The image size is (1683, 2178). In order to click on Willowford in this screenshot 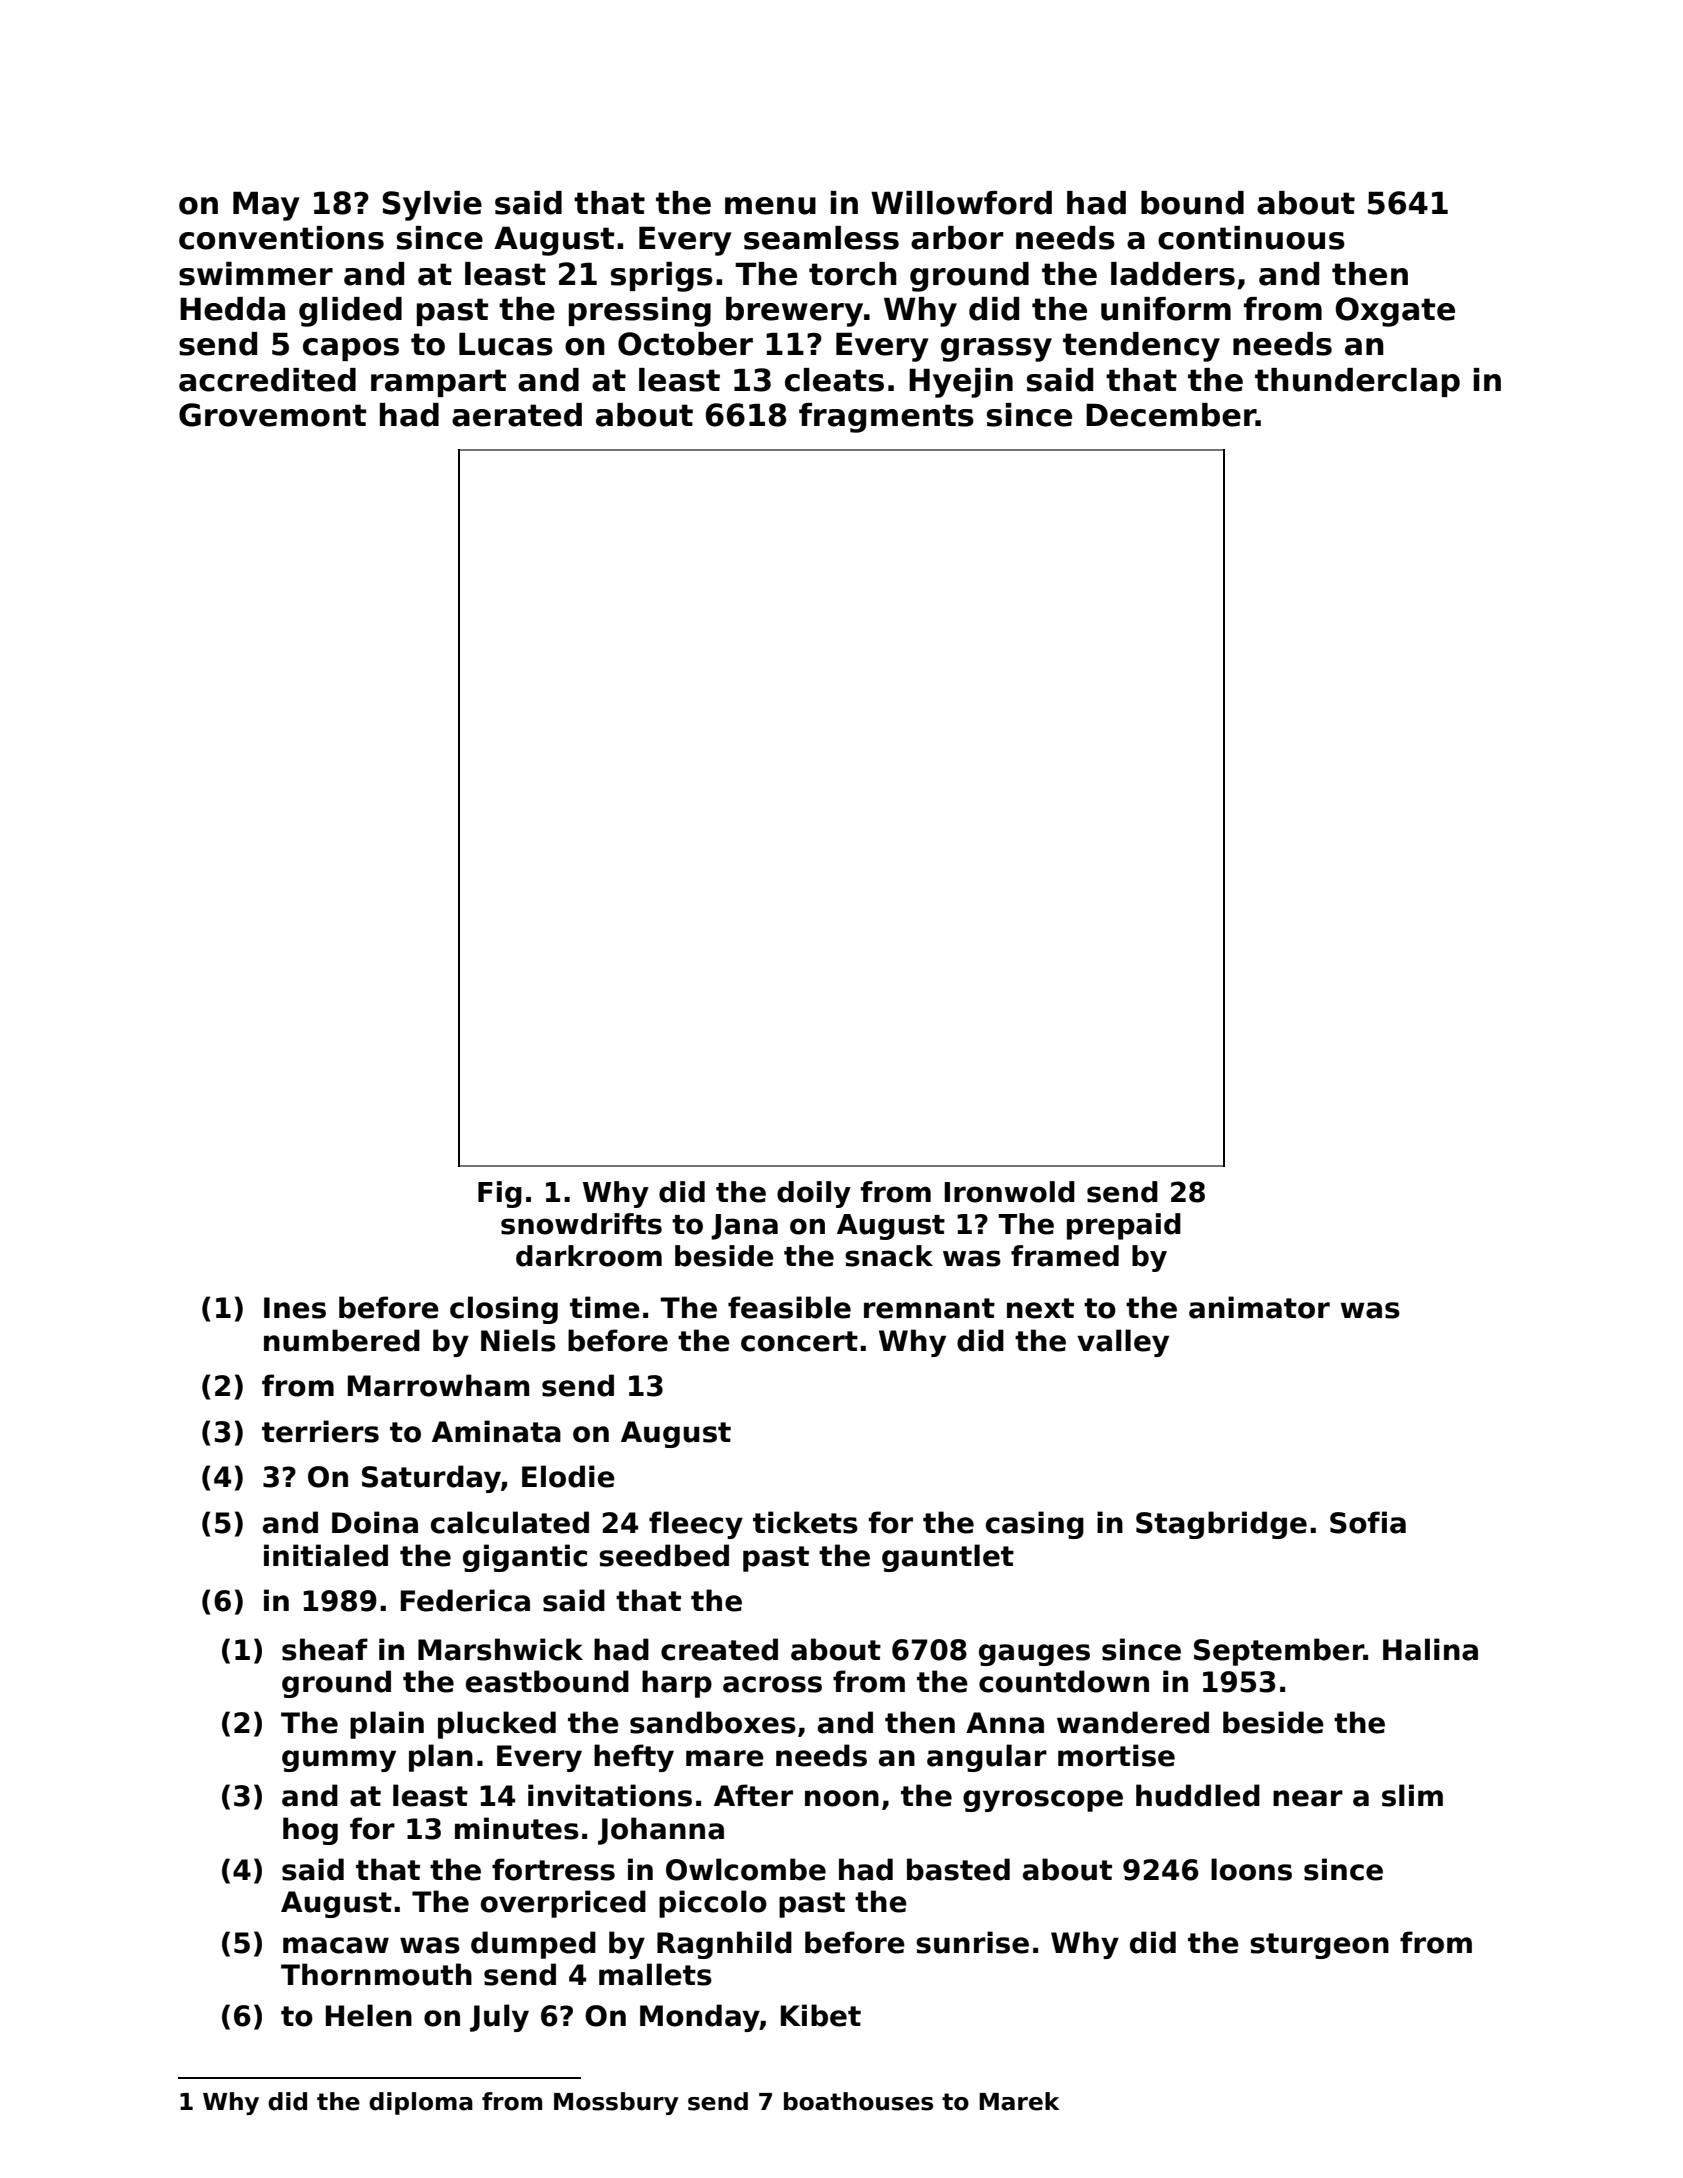, I will do `click(961, 203)`.
